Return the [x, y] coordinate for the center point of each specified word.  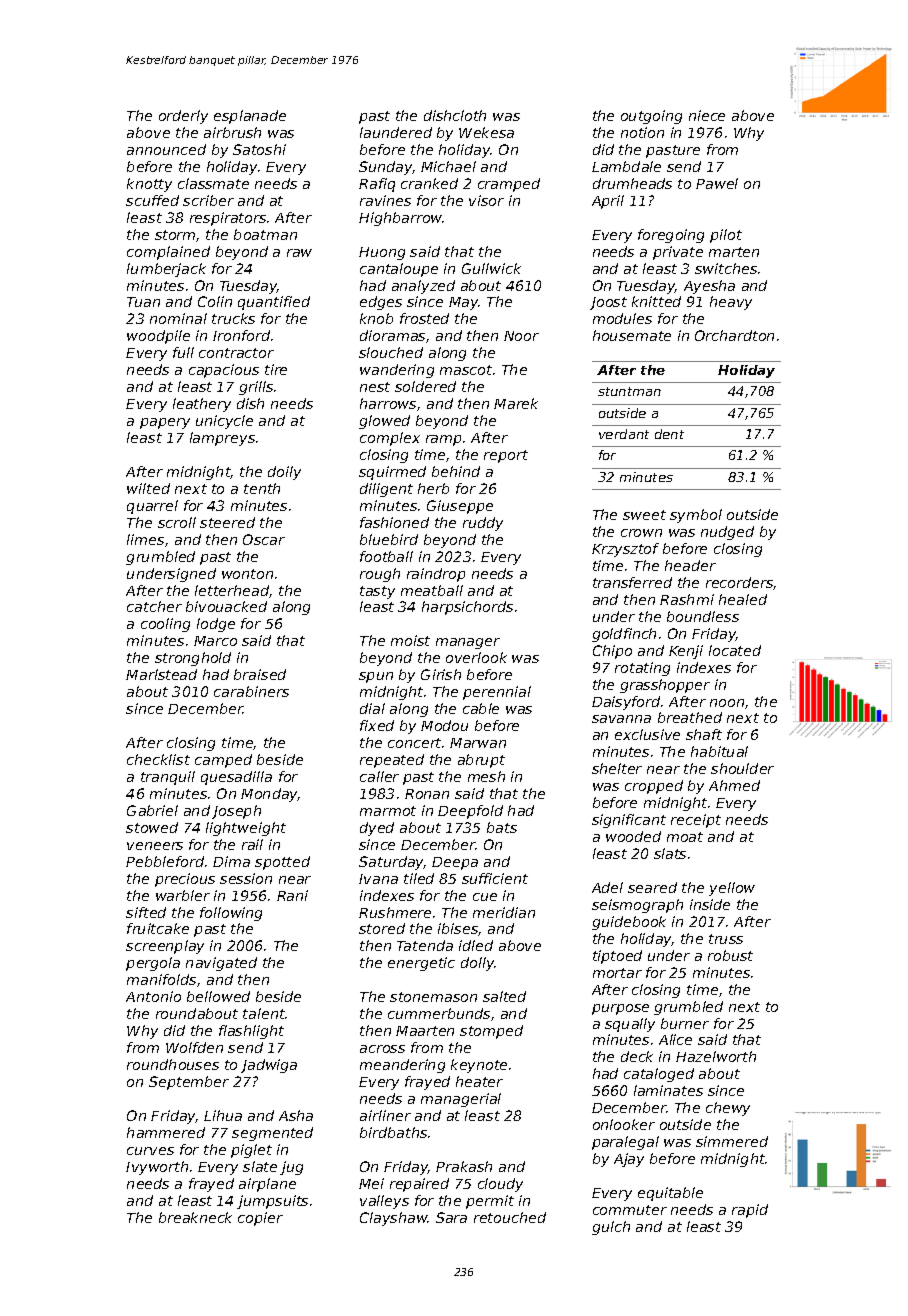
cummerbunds [439, 1013]
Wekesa [486, 132]
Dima [231, 861]
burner [685, 1023]
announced [166, 149]
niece [707, 115]
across [382, 1049]
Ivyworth [157, 1168]
